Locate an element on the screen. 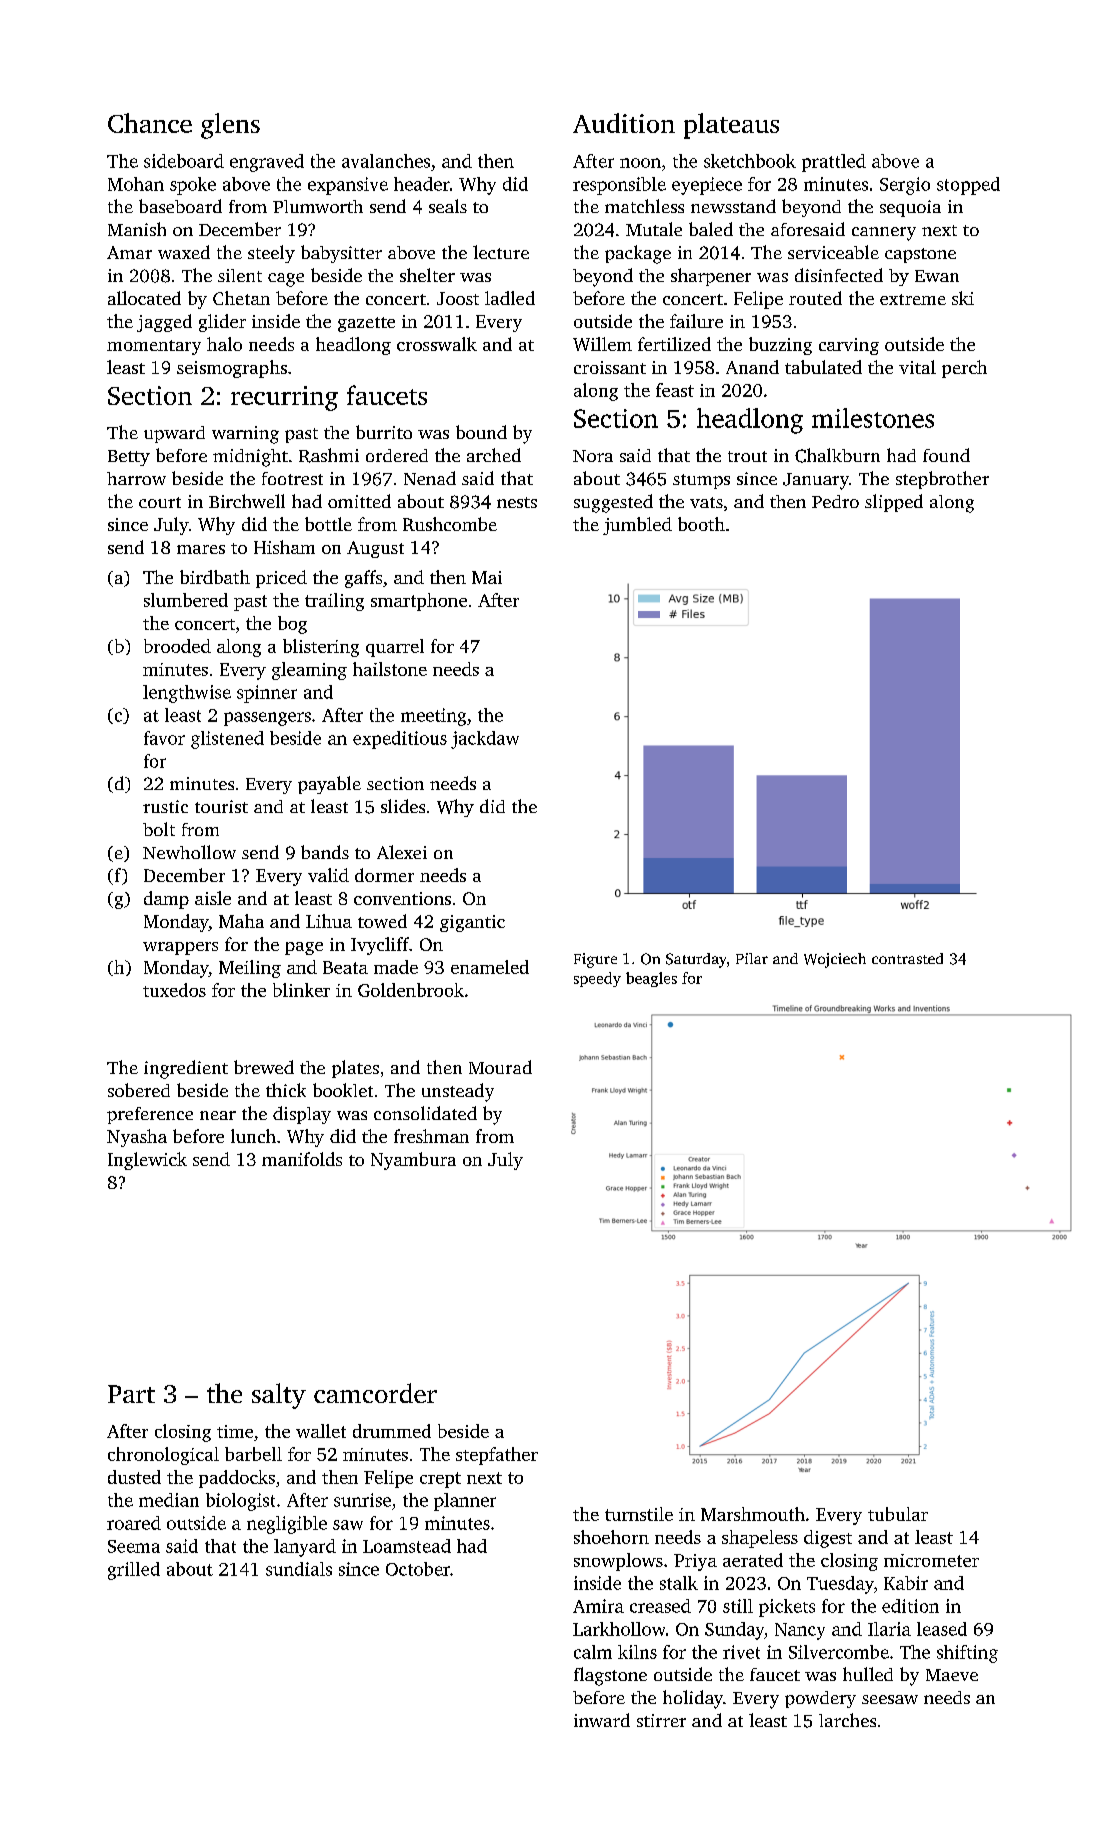 The width and height of the screenshot is (1113, 1834). brewed is located at coordinates (264, 1067).
